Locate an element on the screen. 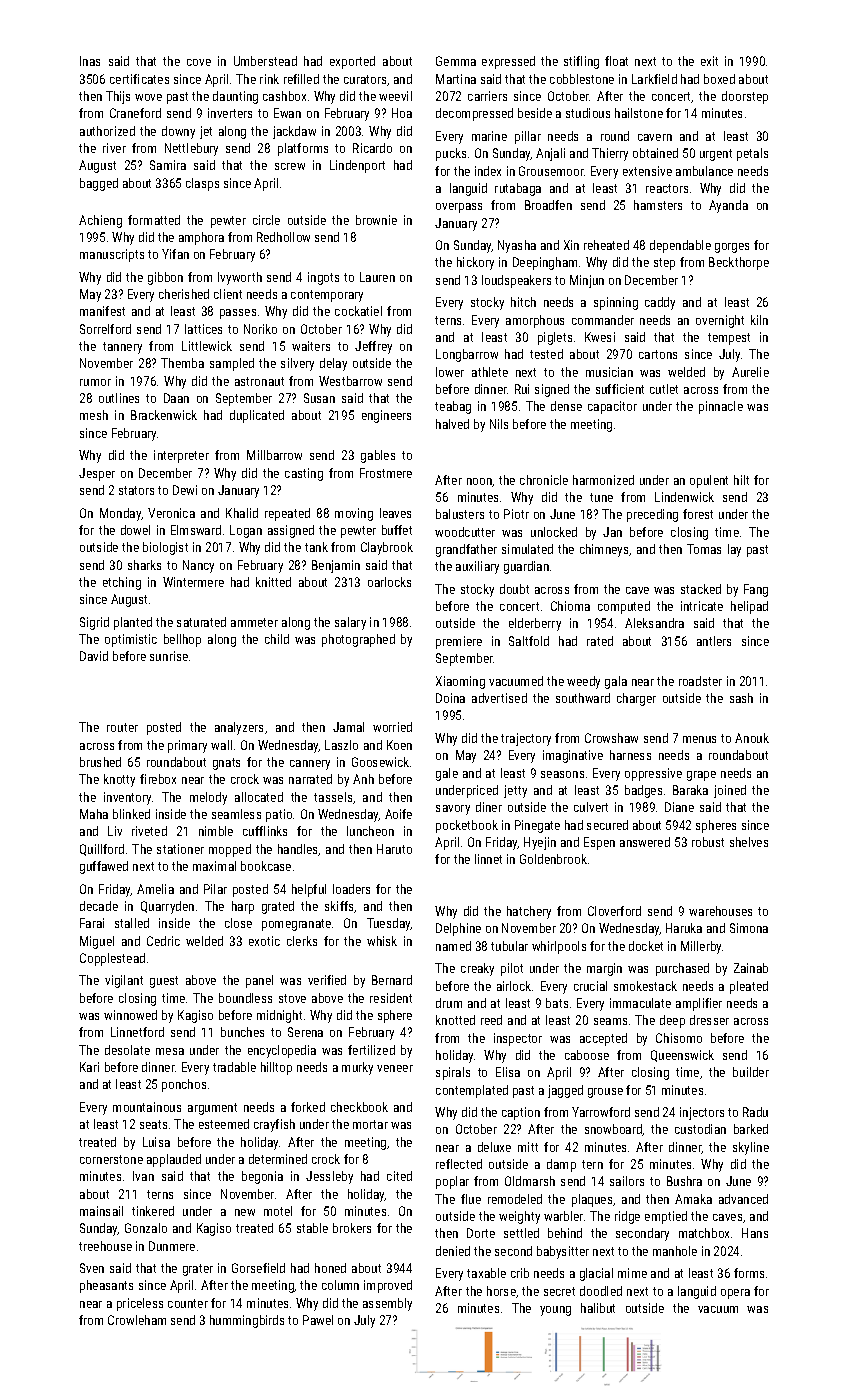 This screenshot has width=849, height=1400. robust is located at coordinates (708, 842).
